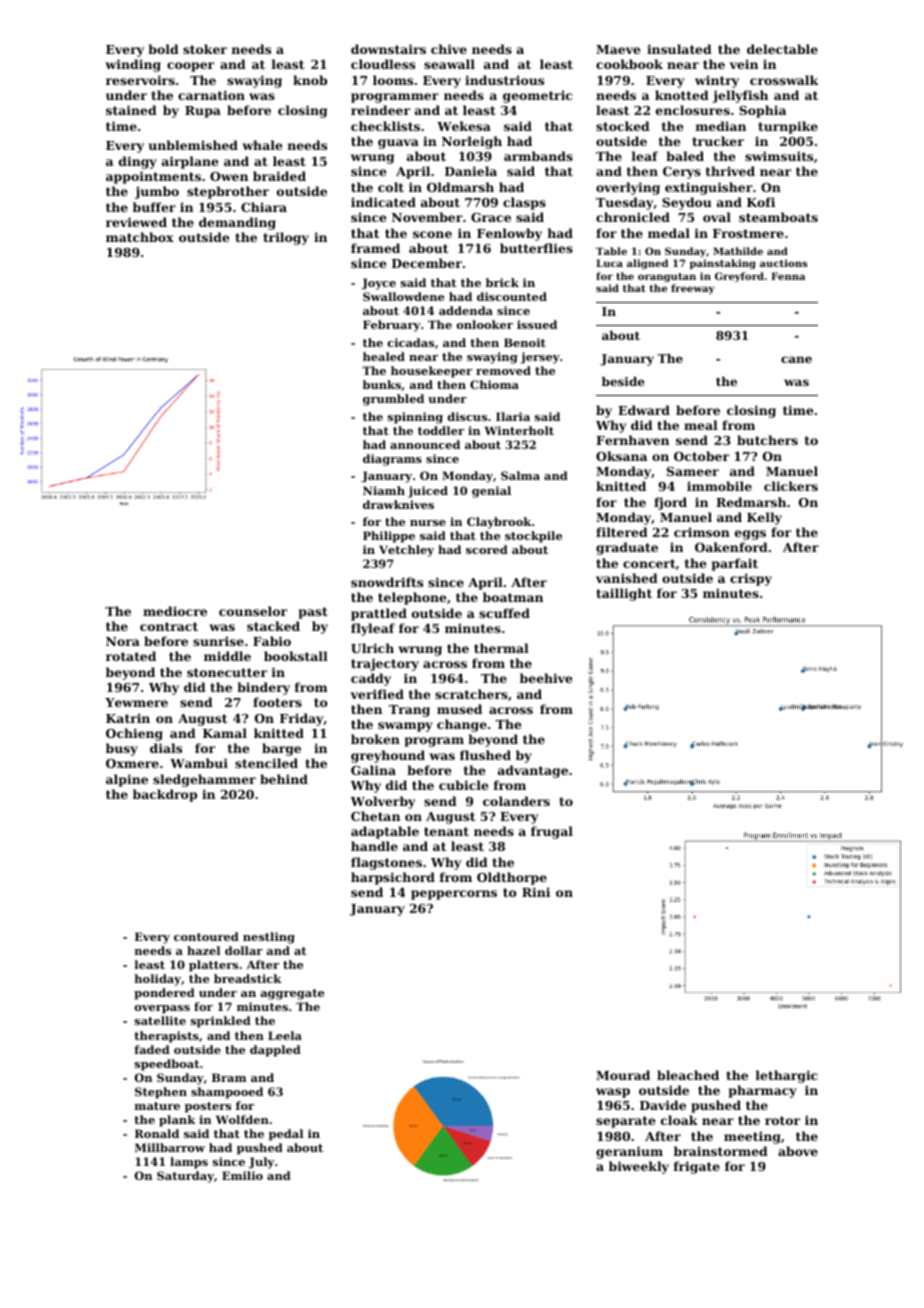  I want to click on Claybrook, so click(499, 523).
